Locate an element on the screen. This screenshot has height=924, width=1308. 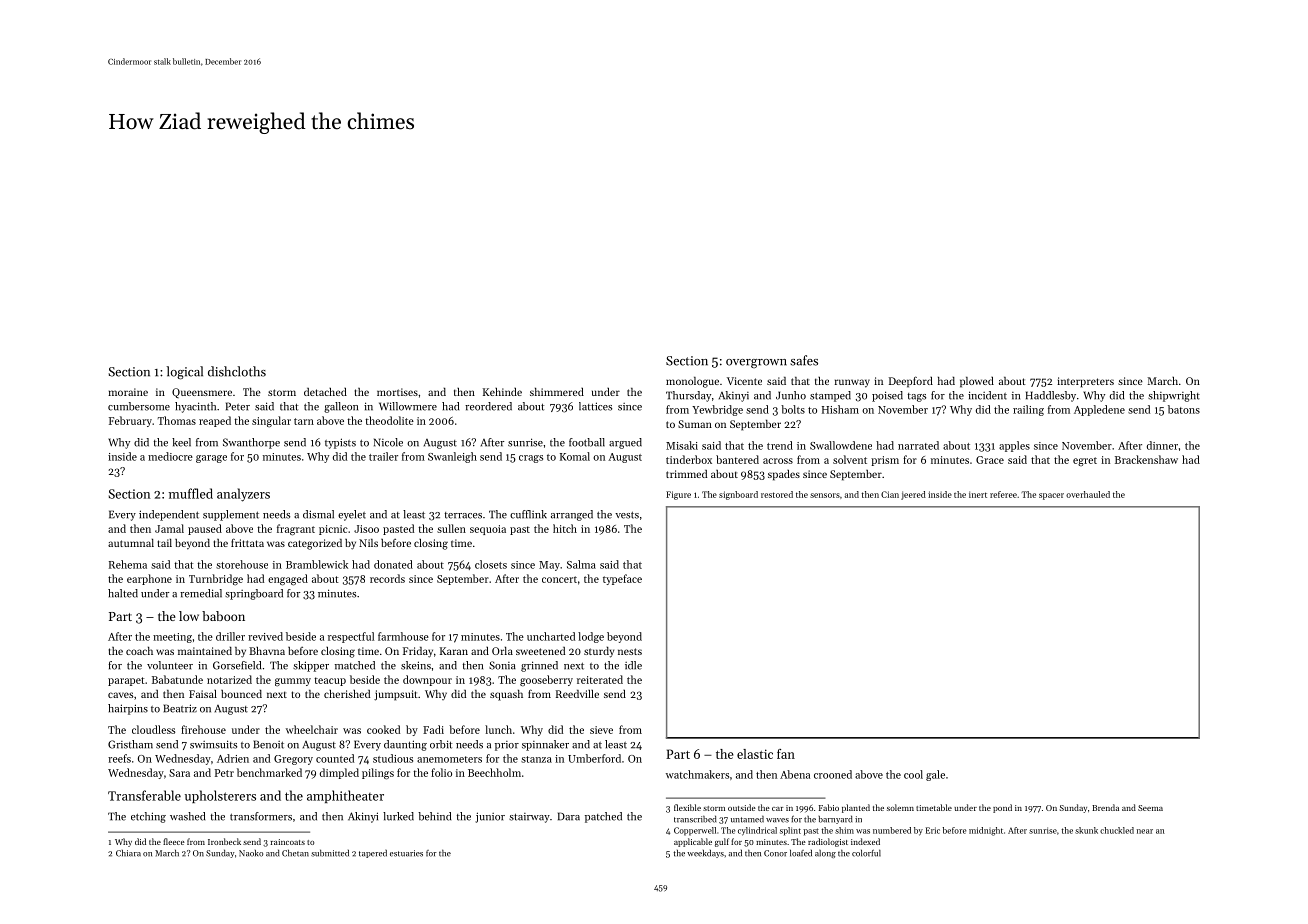
dishcloths is located at coordinates (237, 371).
